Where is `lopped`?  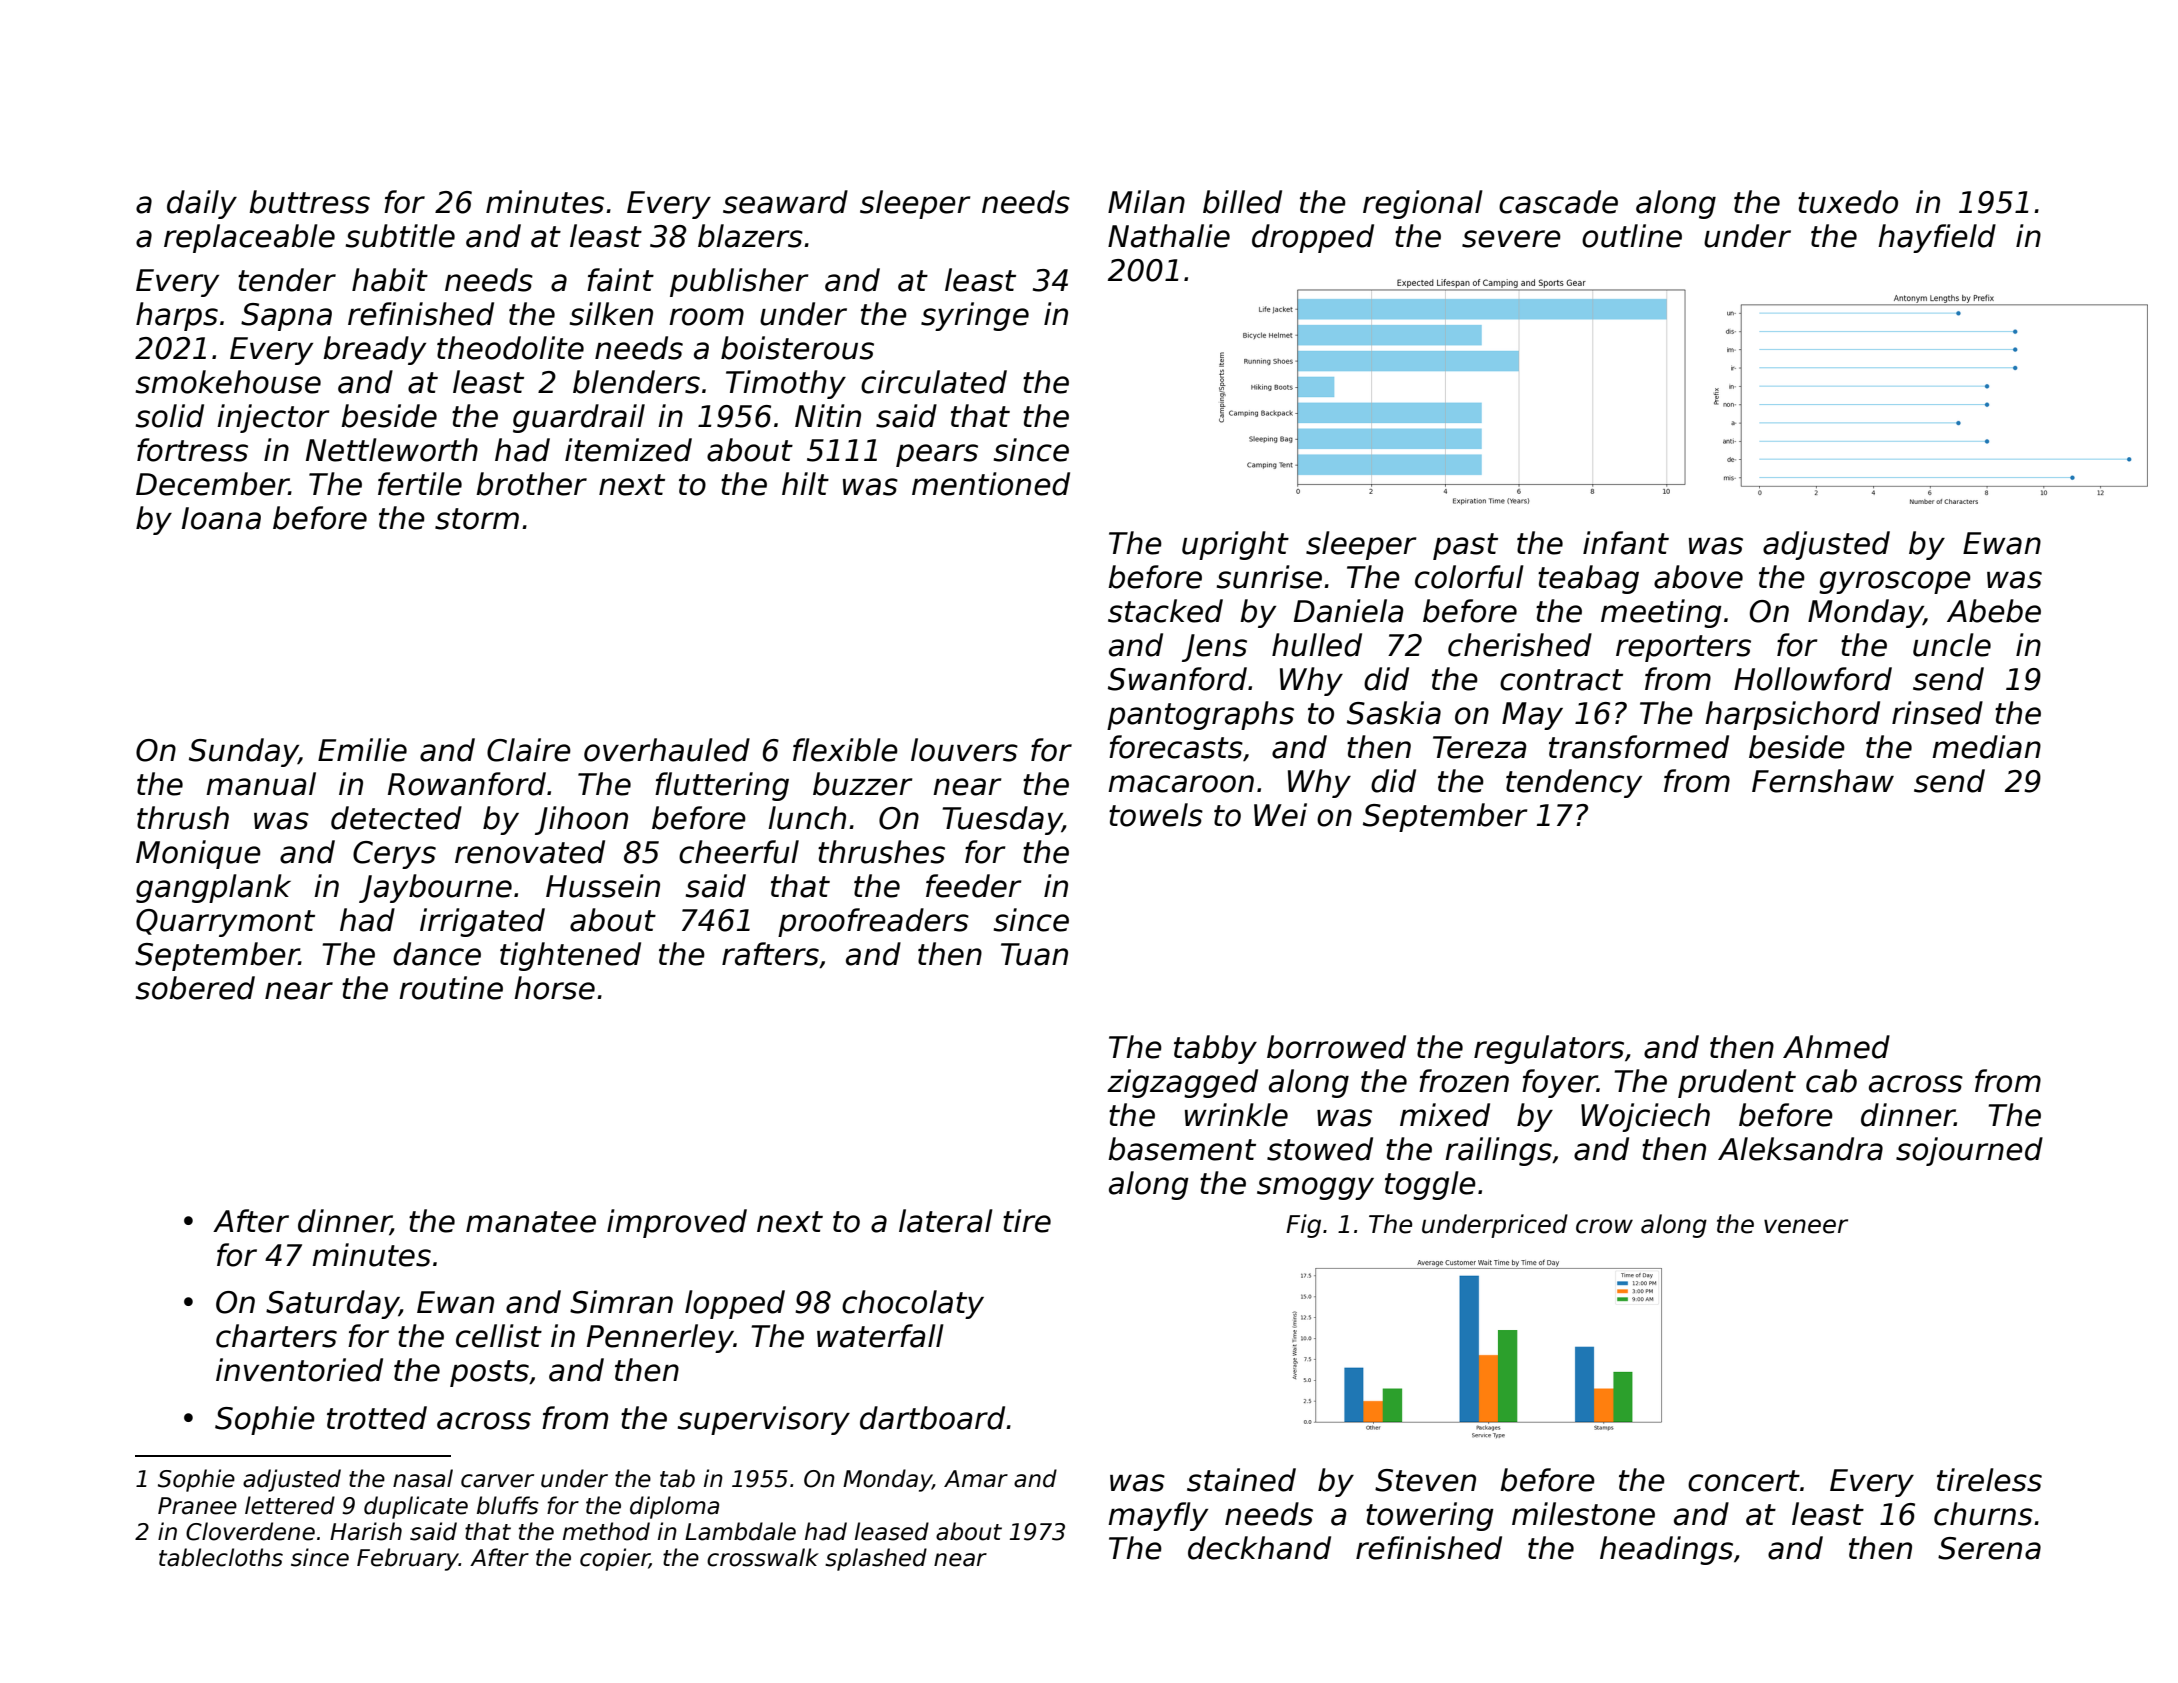
lopped is located at coordinates (735, 1304).
